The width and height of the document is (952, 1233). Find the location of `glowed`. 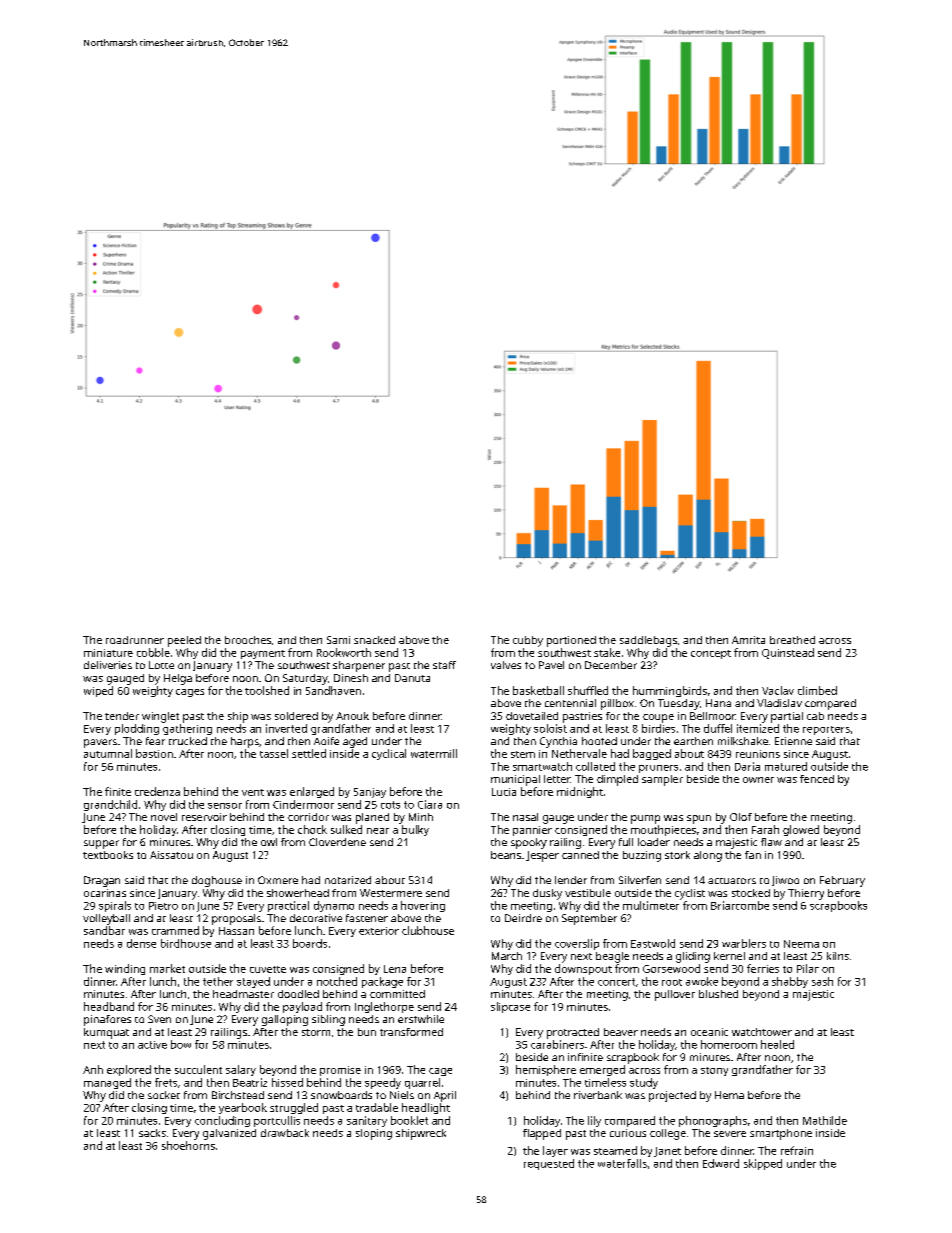

glowed is located at coordinates (801, 830).
